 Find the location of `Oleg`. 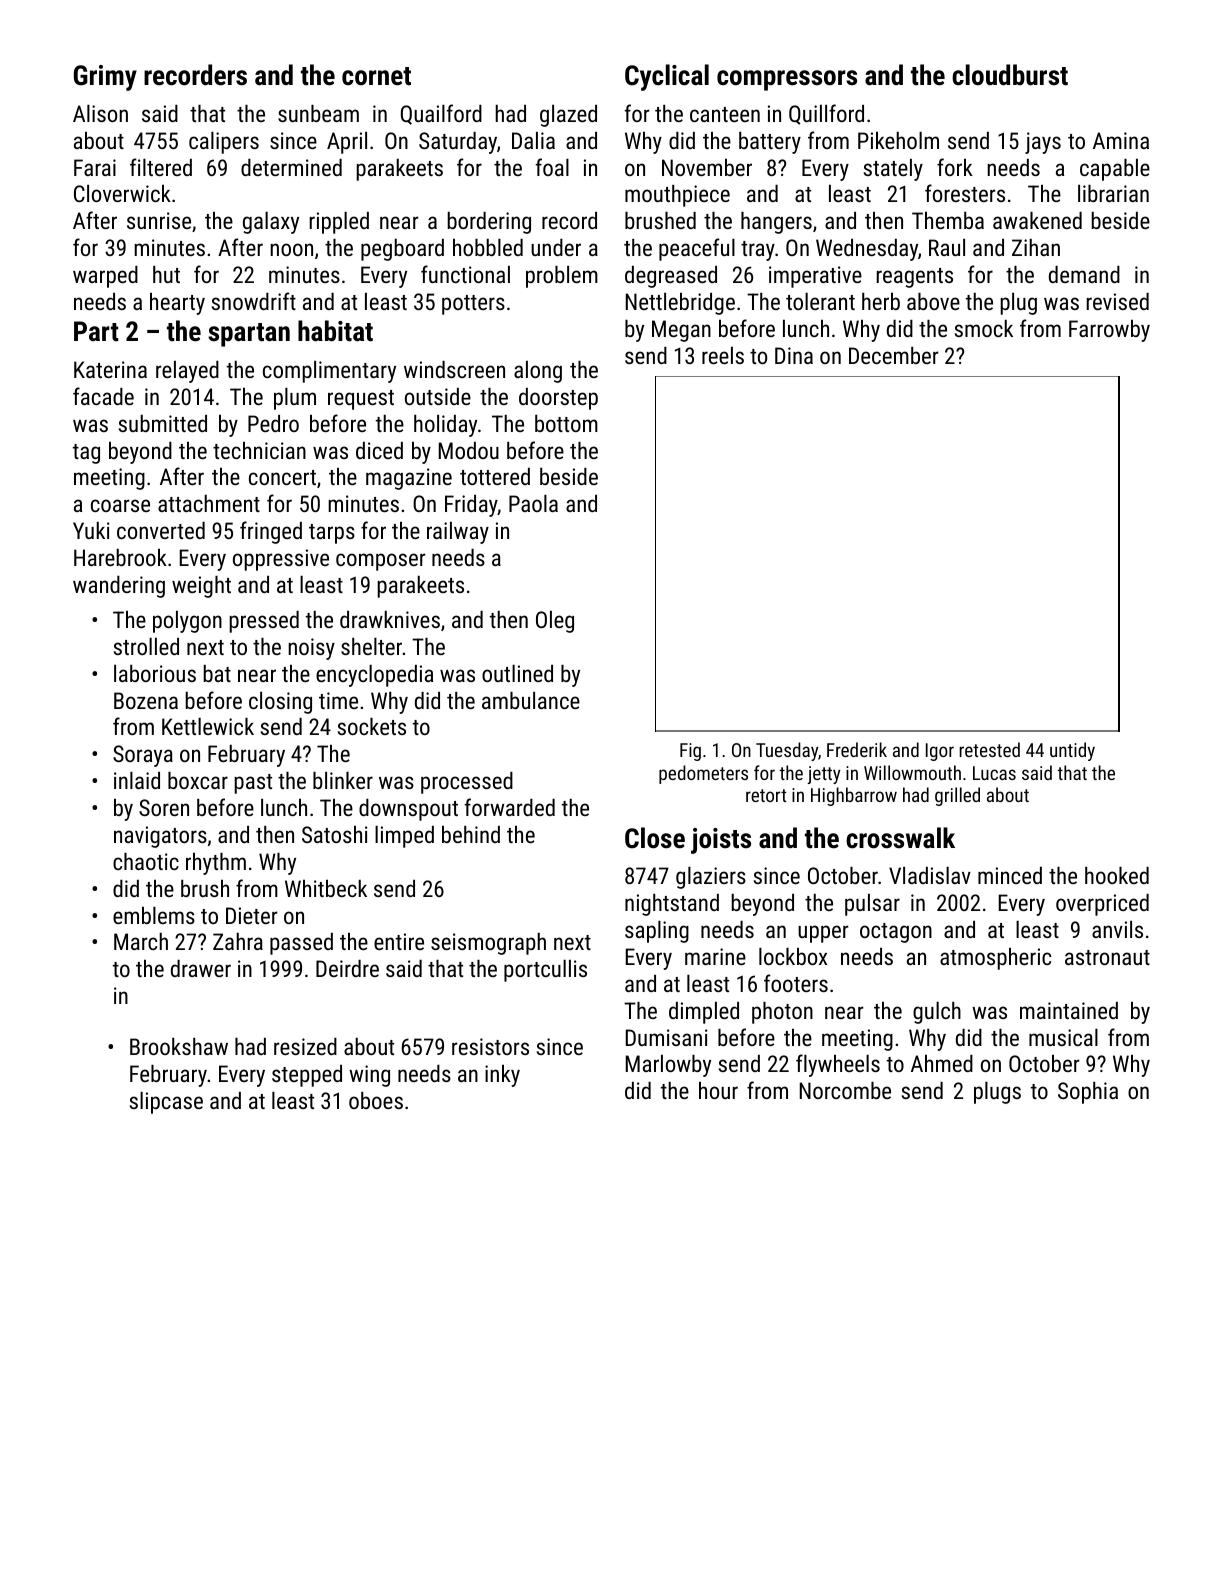

Oleg is located at coordinates (555, 622).
